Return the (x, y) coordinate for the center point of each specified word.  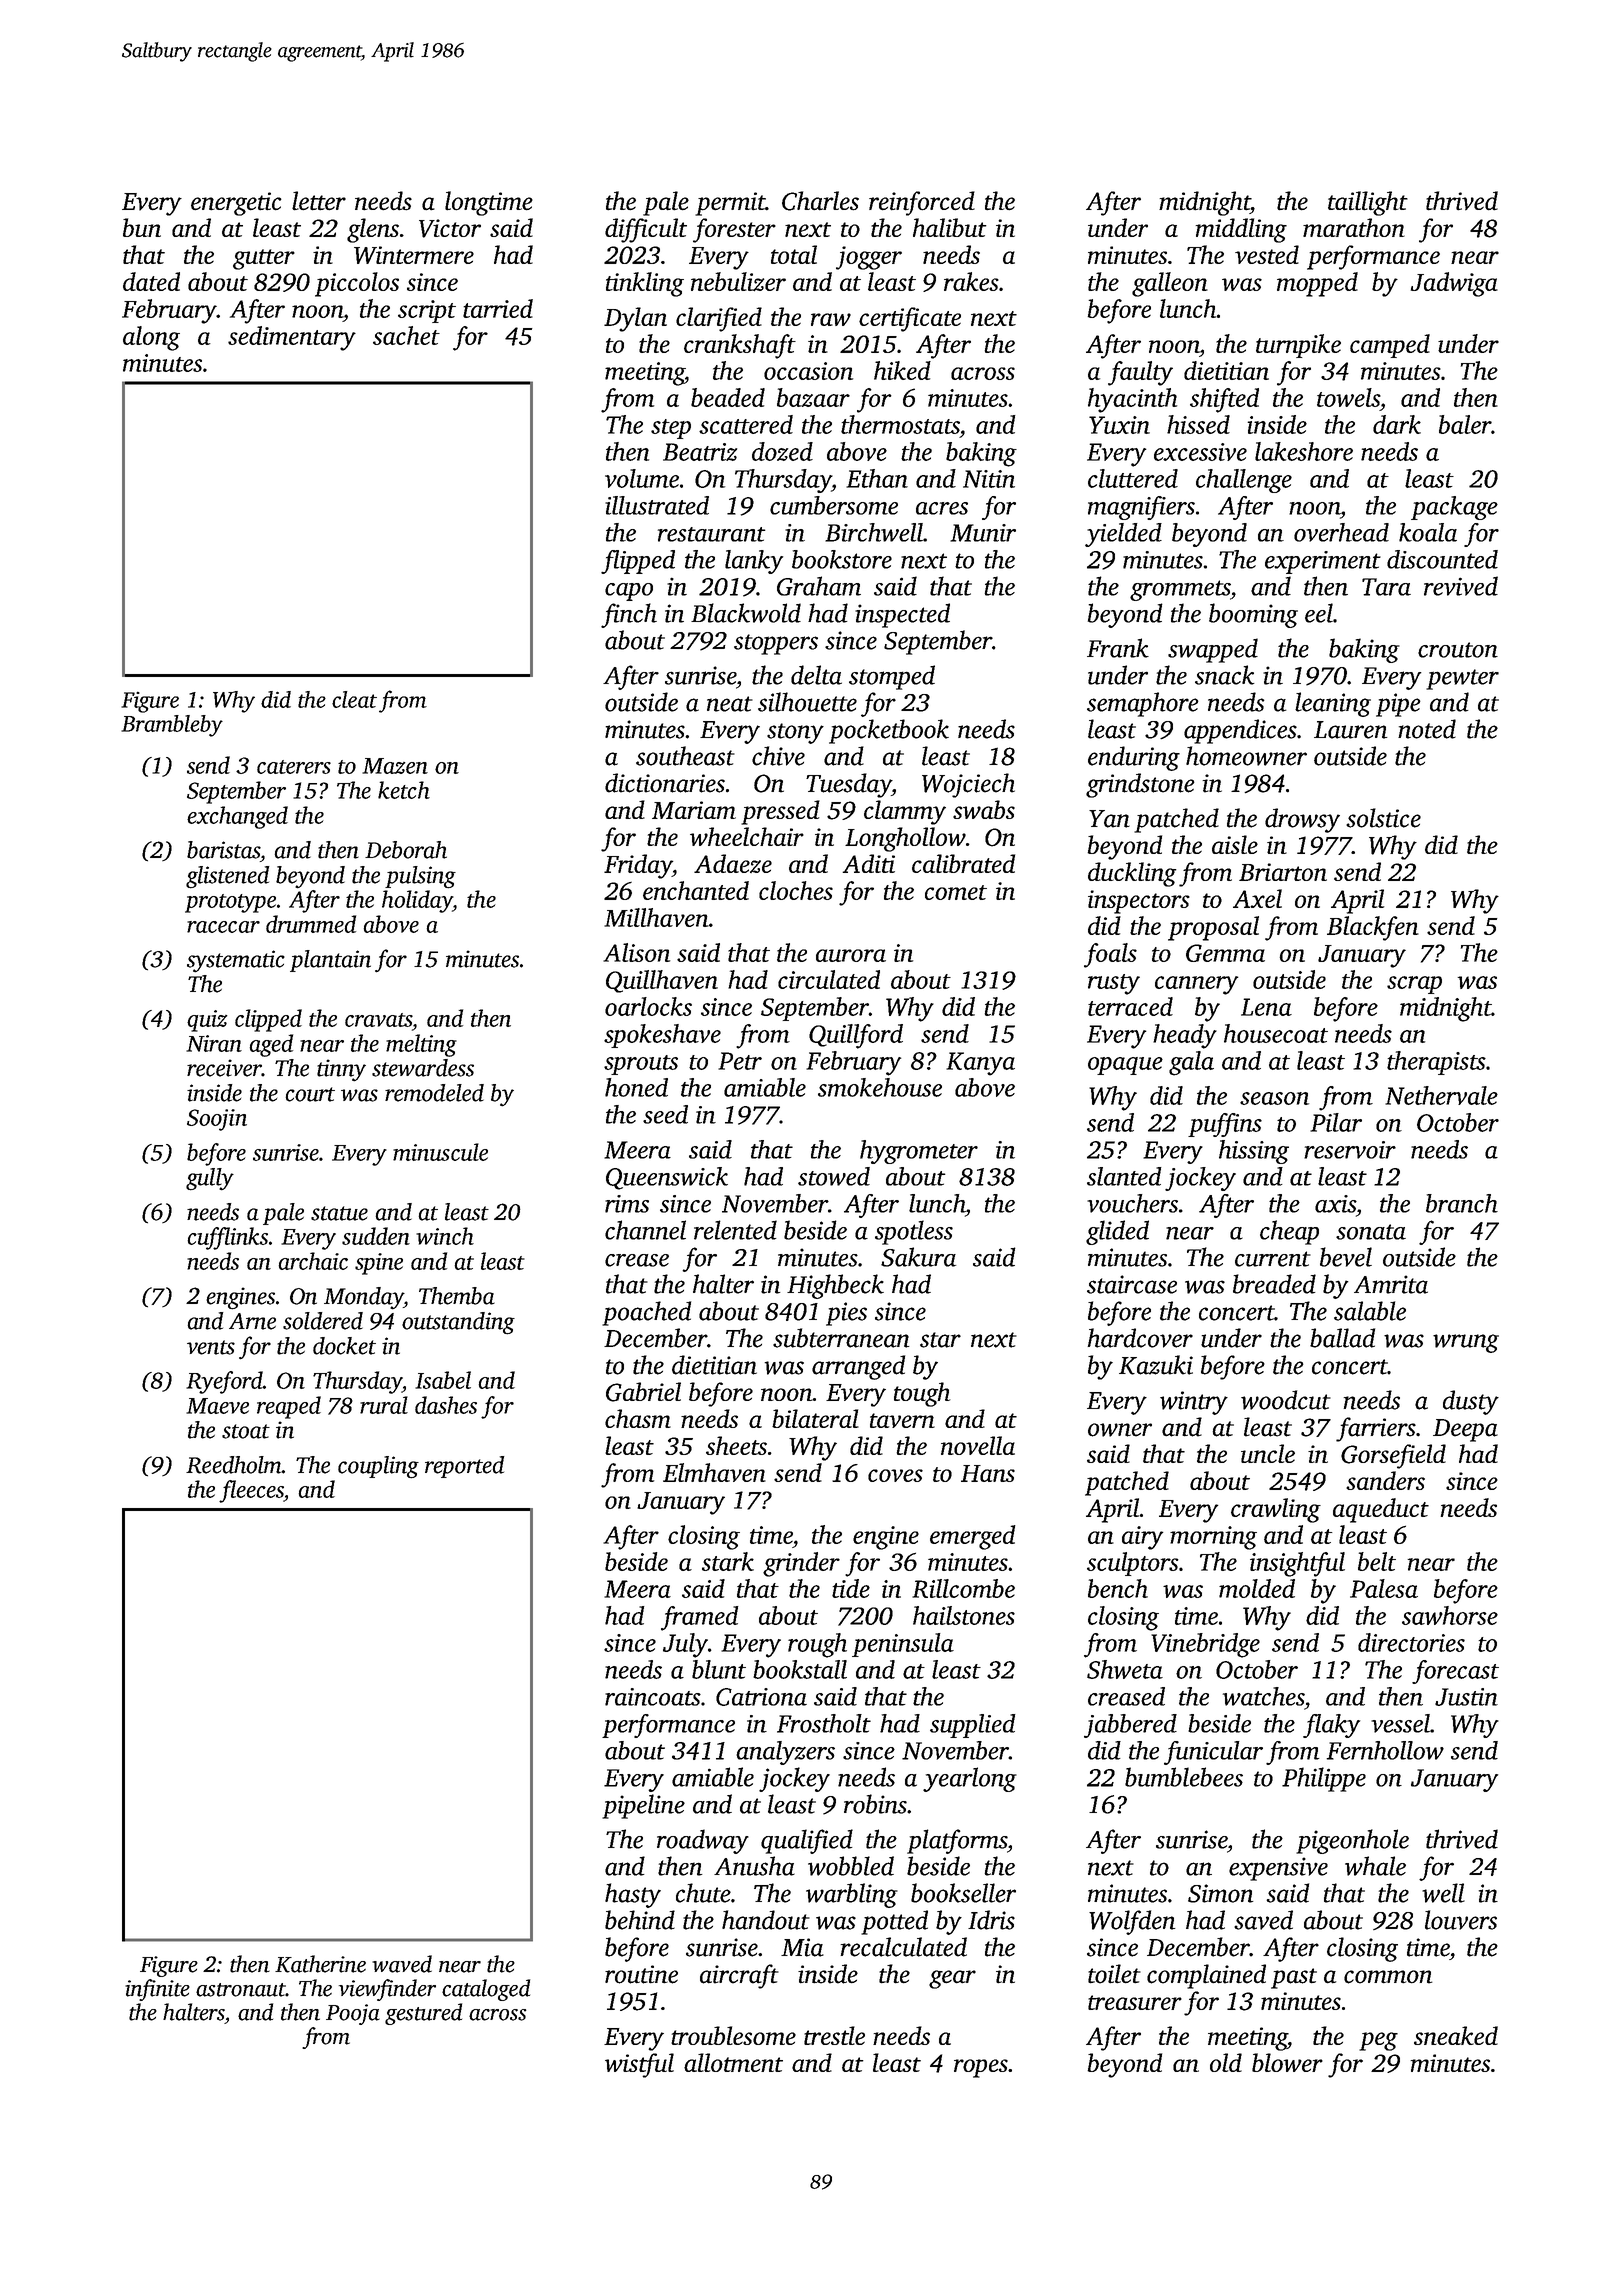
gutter (264, 259)
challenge (1244, 481)
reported (465, 1467)
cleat (354, 699)
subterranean (841, 1338)
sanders (1385, 1480)
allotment (733, 2062)
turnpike (1298, 346)
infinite (157, 1990)
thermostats (900, 424)
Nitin (989, 479)
